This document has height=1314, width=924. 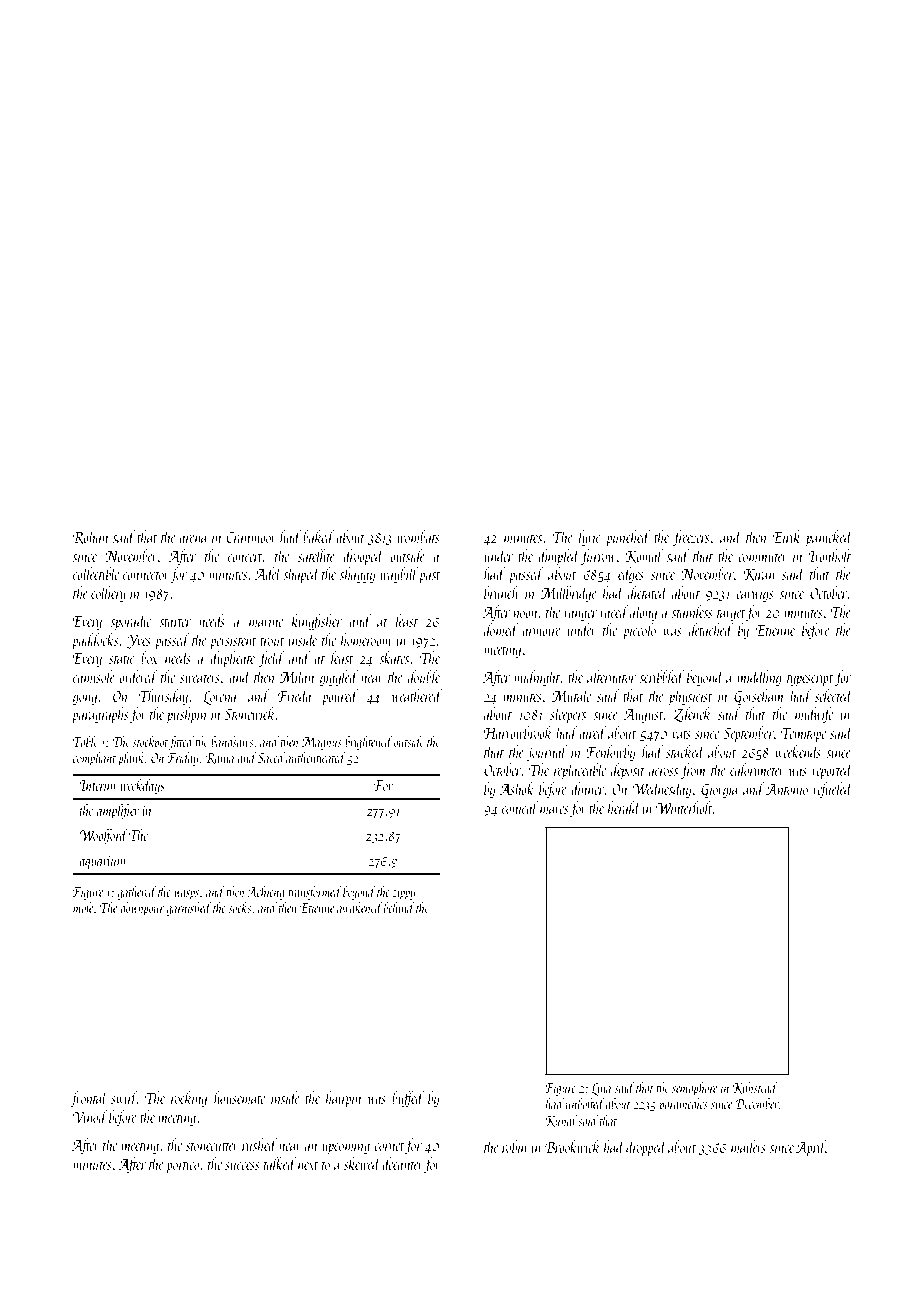 What do you see at coordinates (83, 907) in the document?
I see `mole` at bounding box center [83, 907].
